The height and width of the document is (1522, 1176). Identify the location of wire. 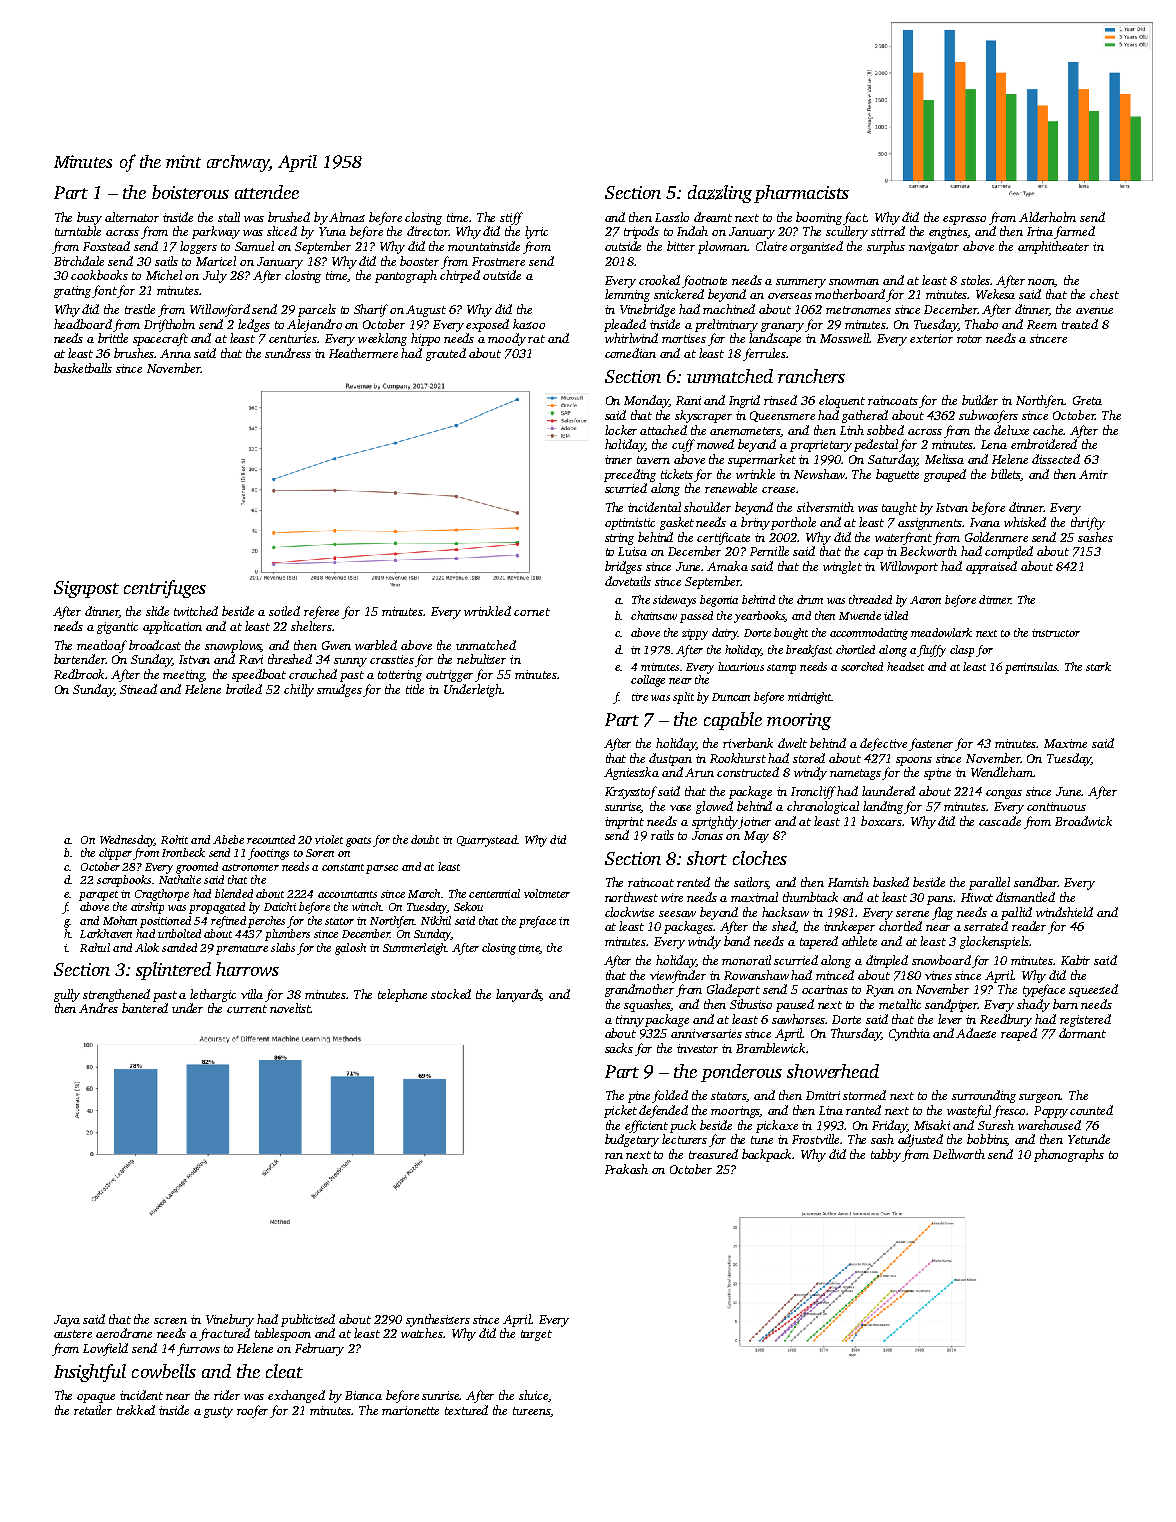
(672, 897).
